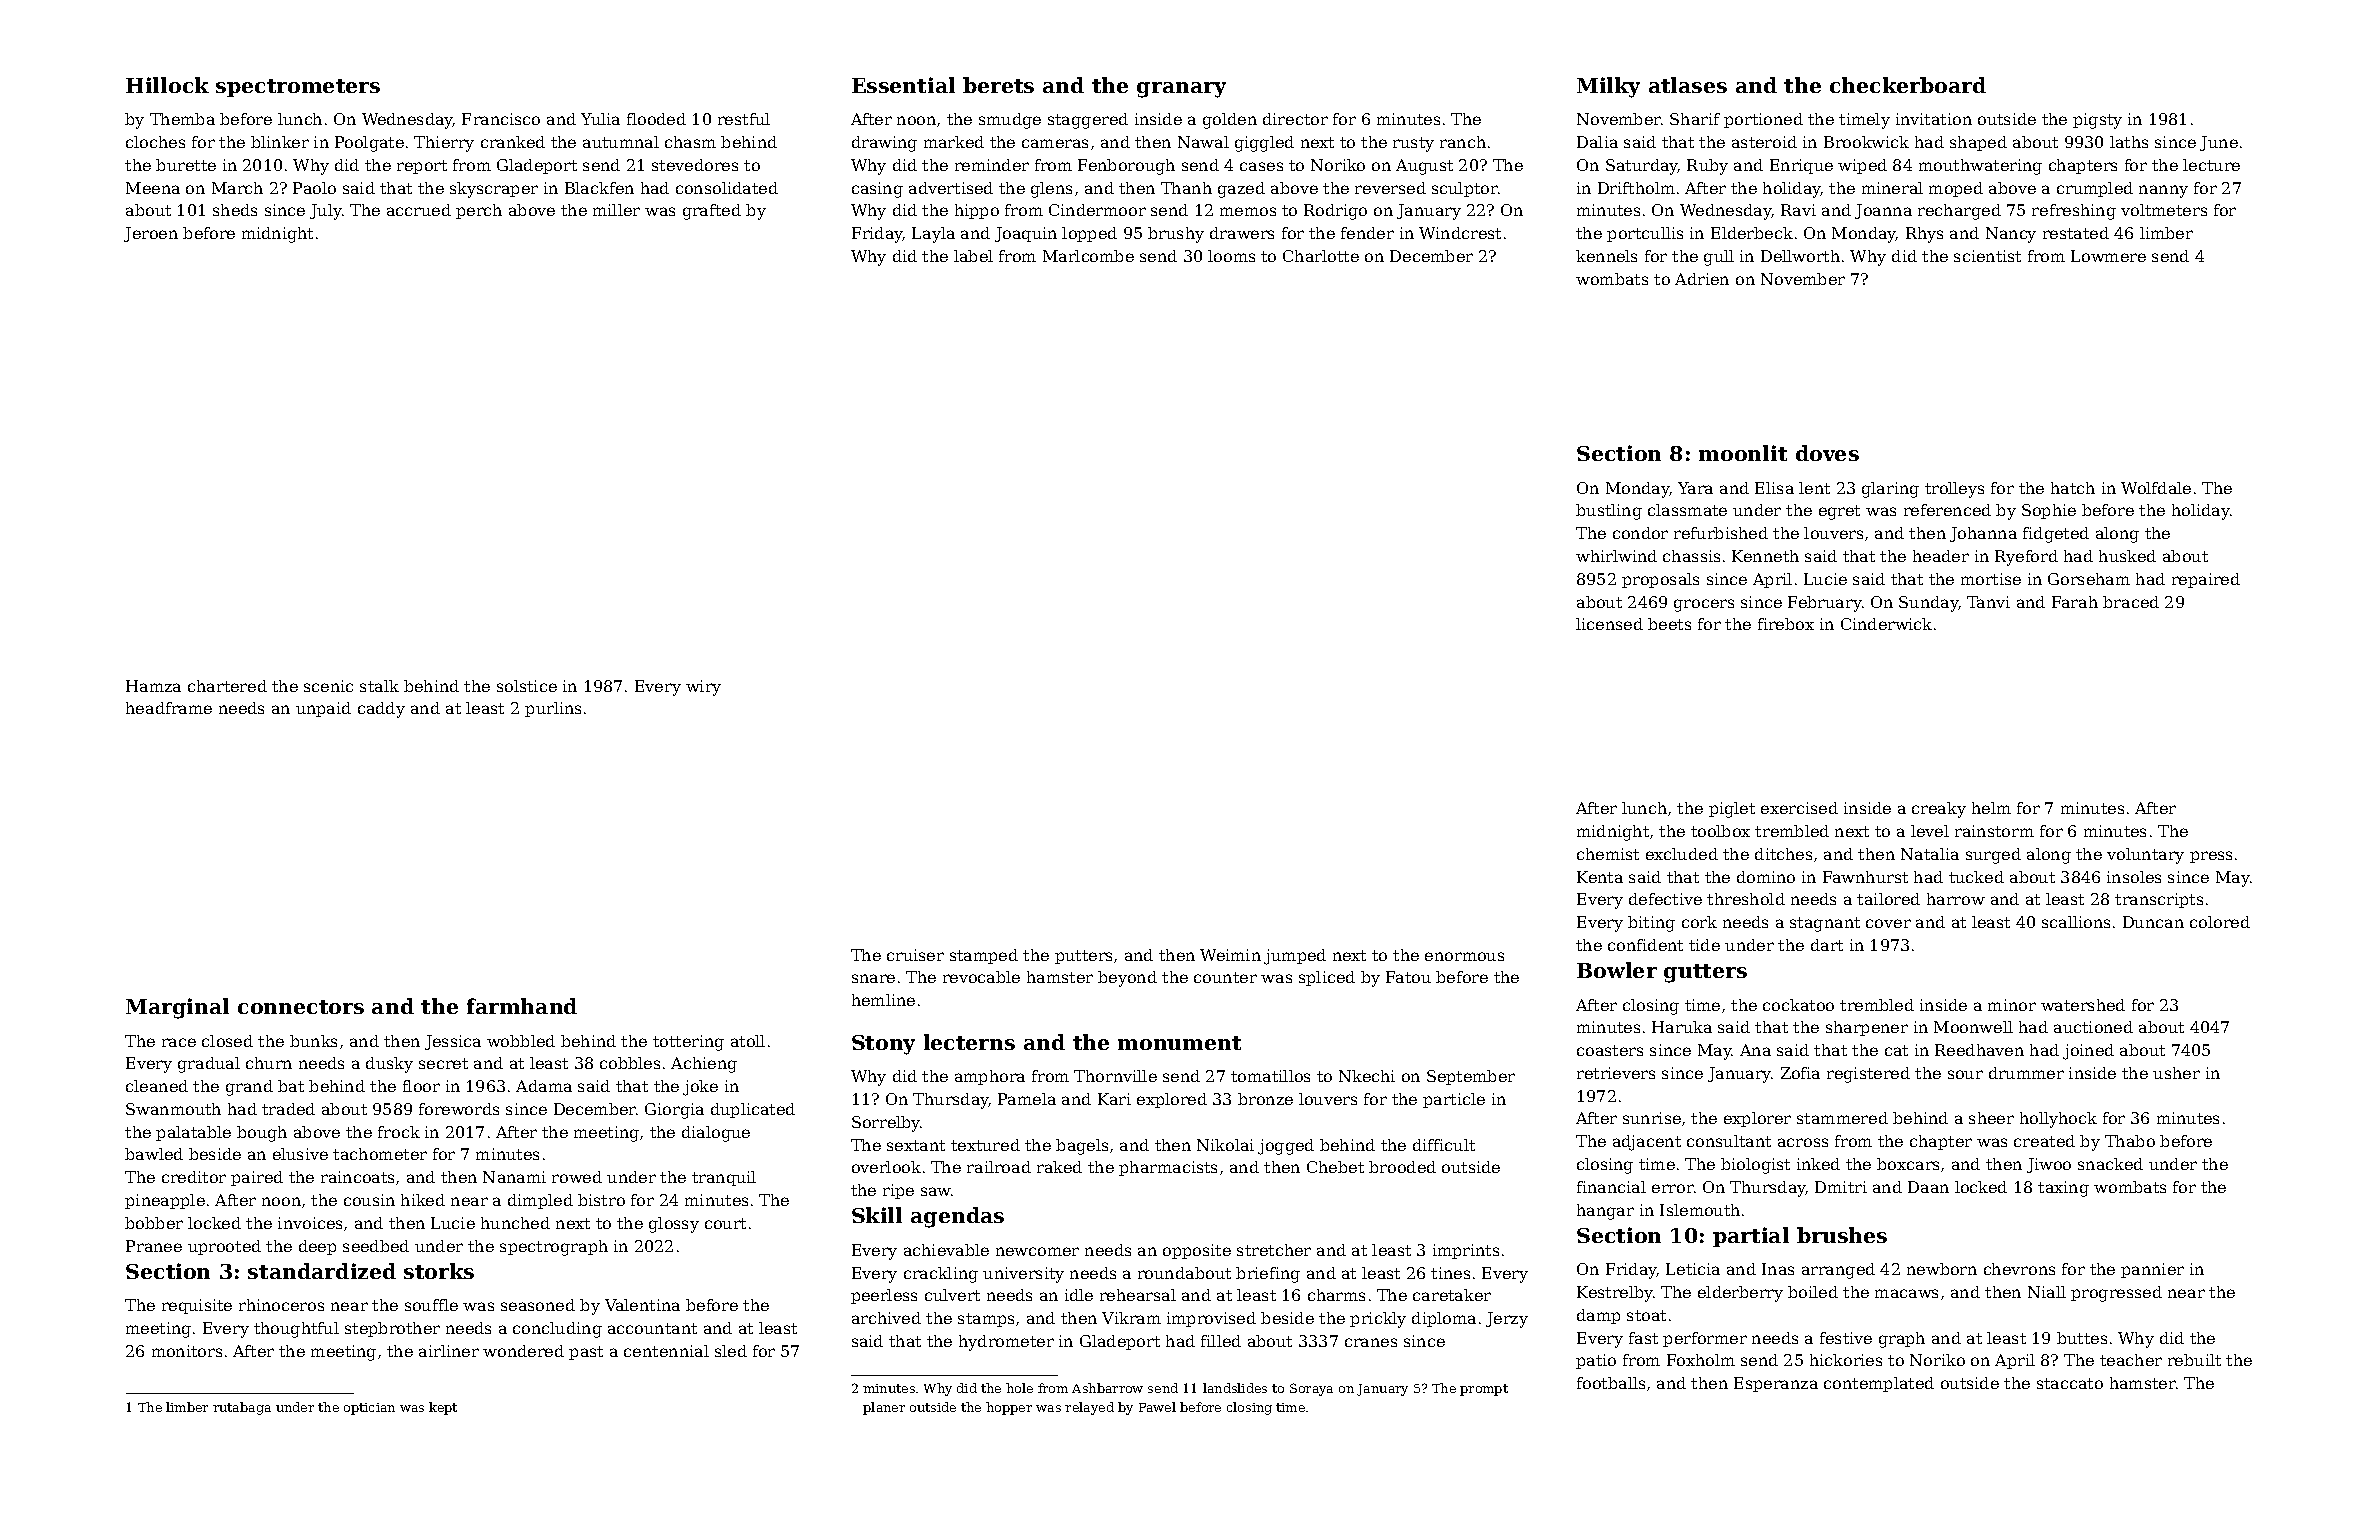 The width and height of the page is (2380, 1540). Describe the element at coordinates (1947, 510) in the page. I see `referenced` at that location.
